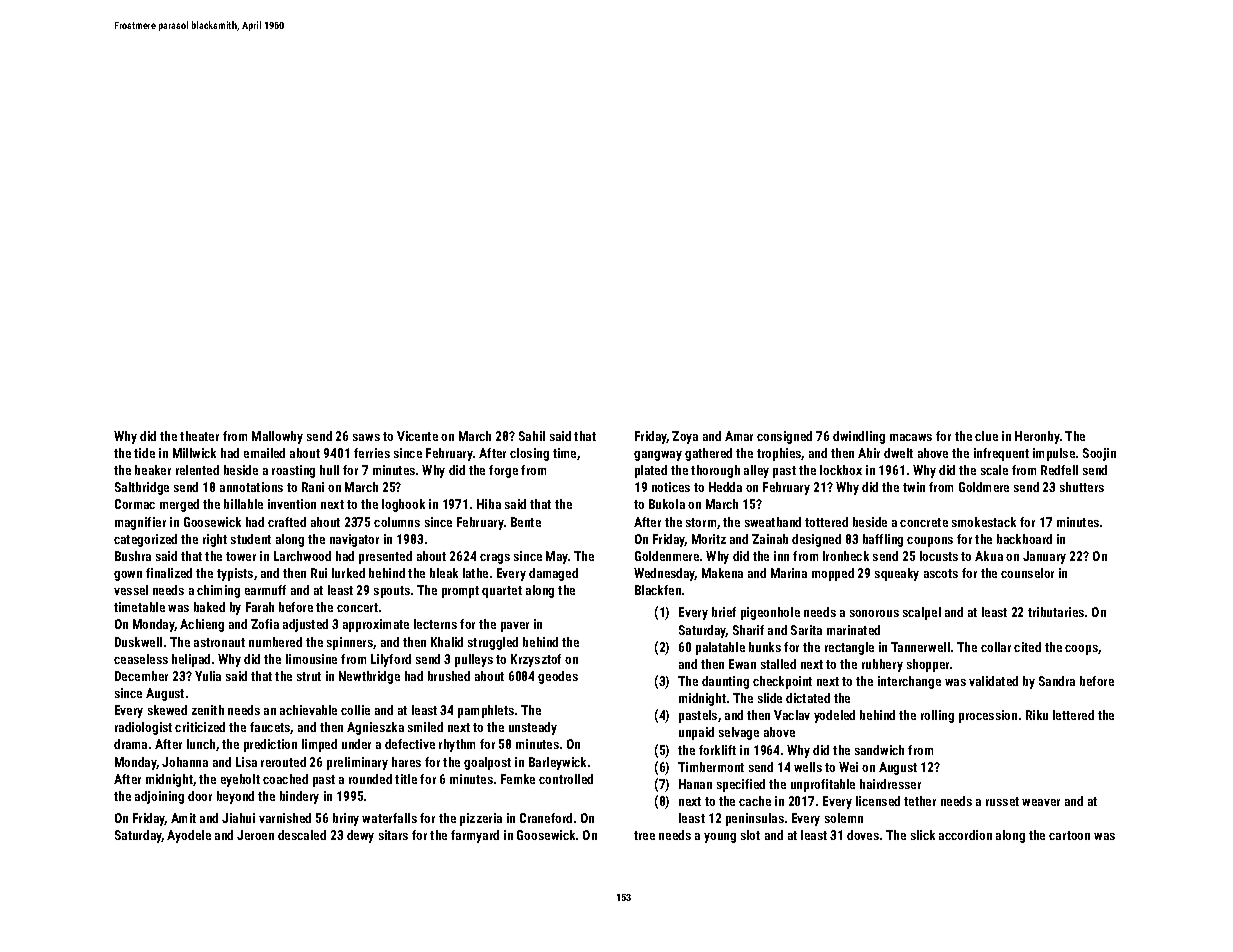 The height and width of the screenshot is (952, 1233). I want to click on geodes, so click(558, 677).
